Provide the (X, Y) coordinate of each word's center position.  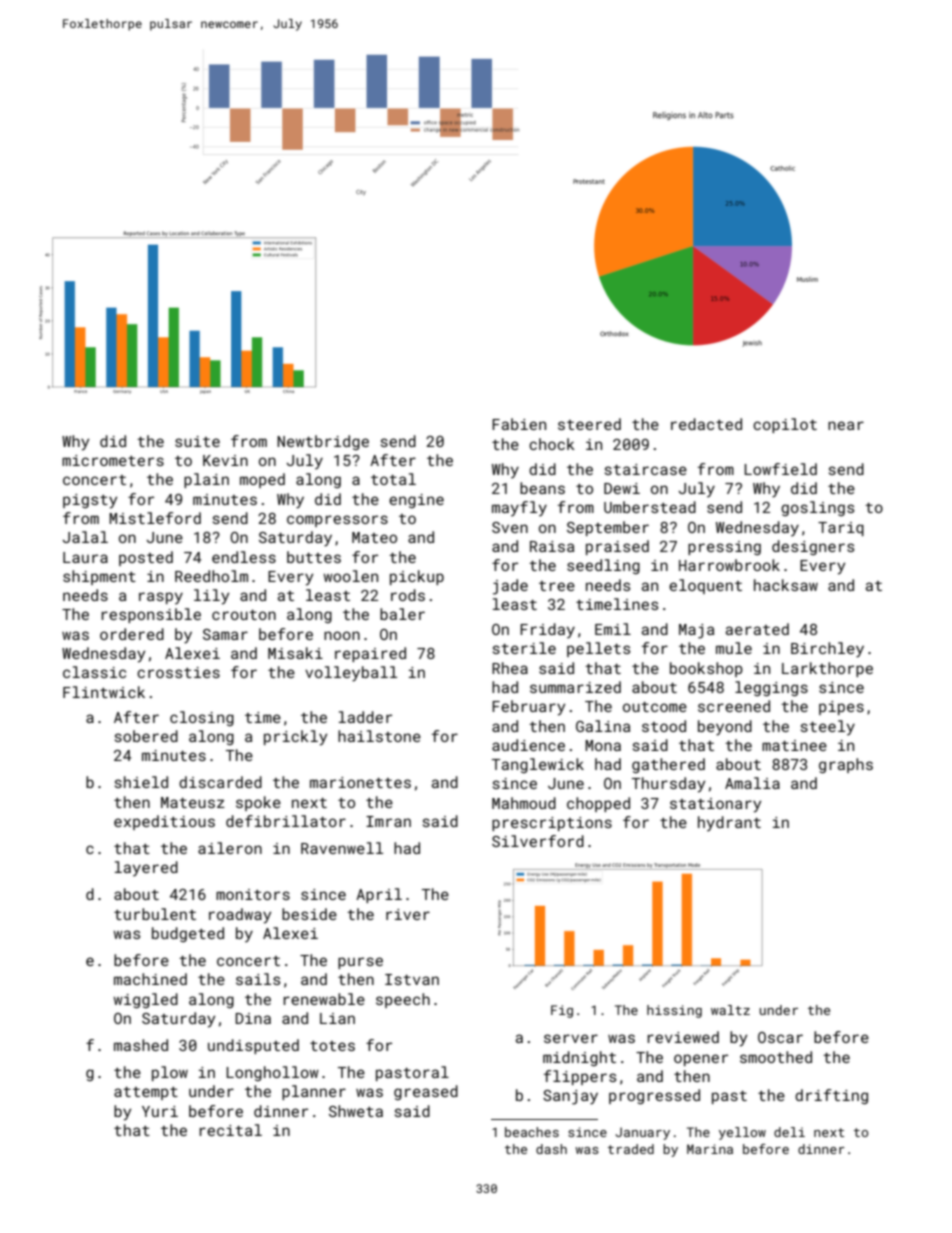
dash (551, 1149)
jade (510, 587)
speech (403, 1000)
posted (146, 558)
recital (230, 1130)
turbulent (155, 914)
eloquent (705, 586)
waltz (730, 1010)
